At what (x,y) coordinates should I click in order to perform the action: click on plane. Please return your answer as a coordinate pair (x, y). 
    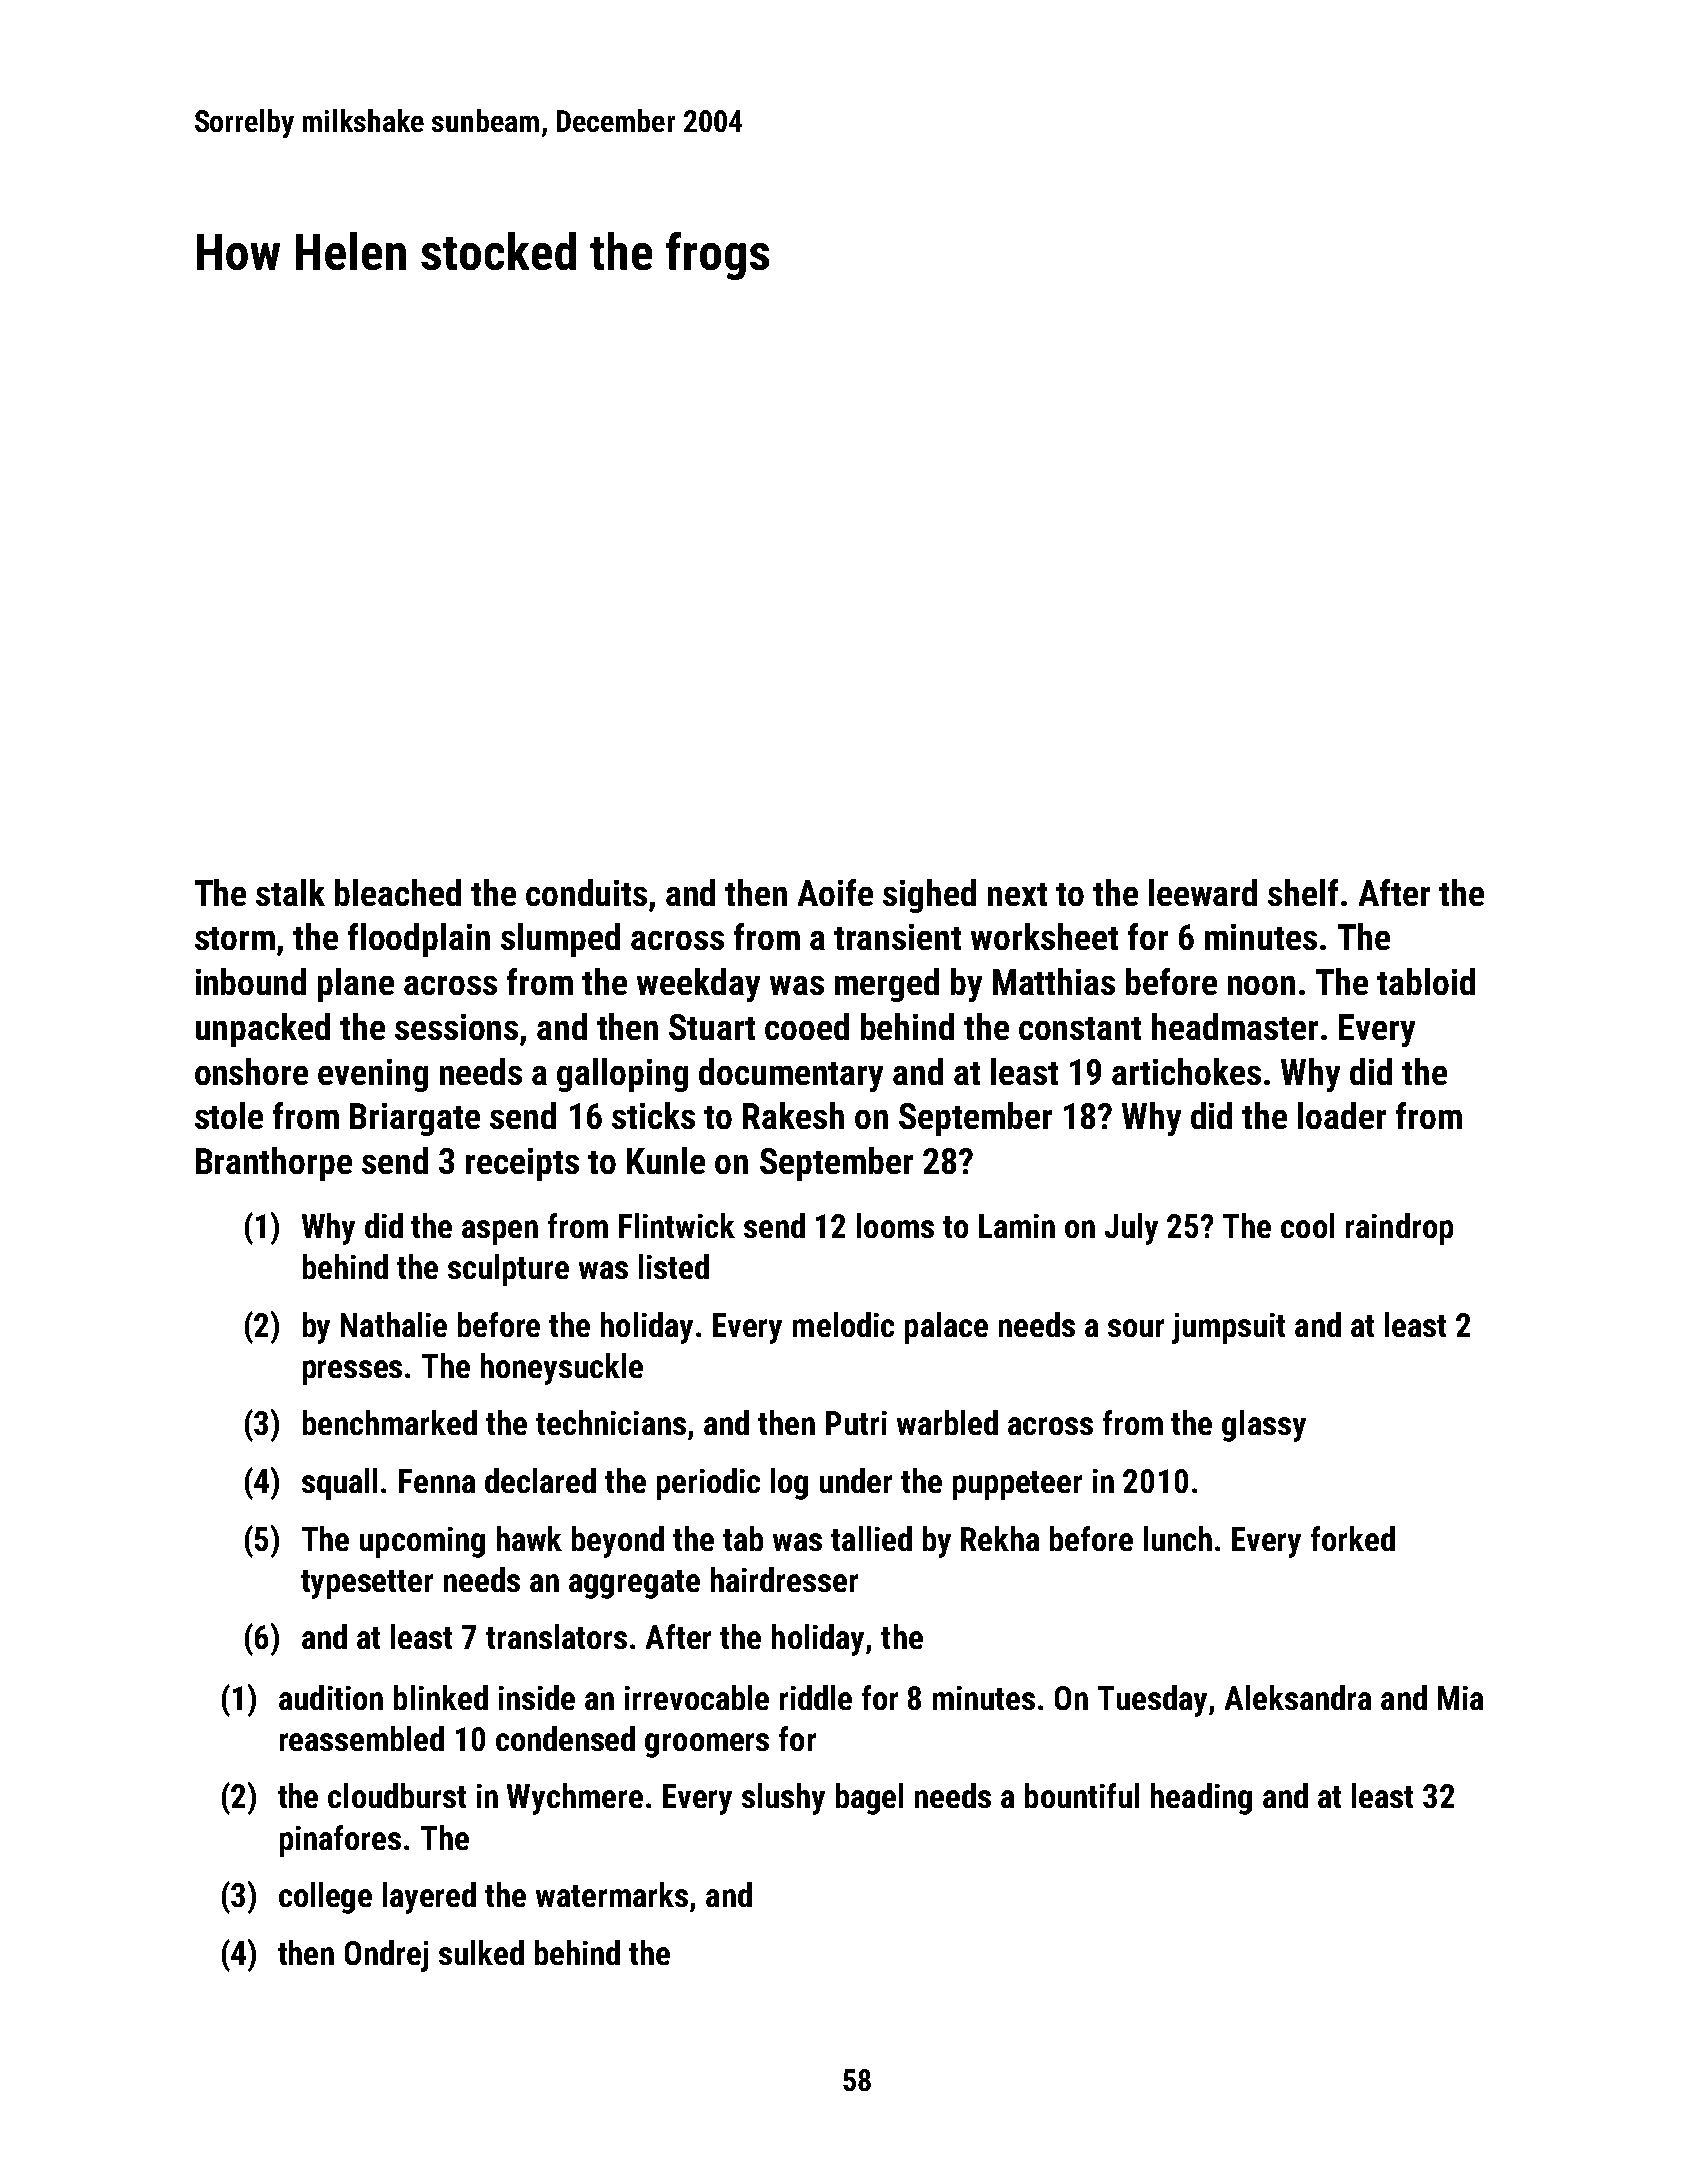
    Looking at the image, I should click on (356, 985).
